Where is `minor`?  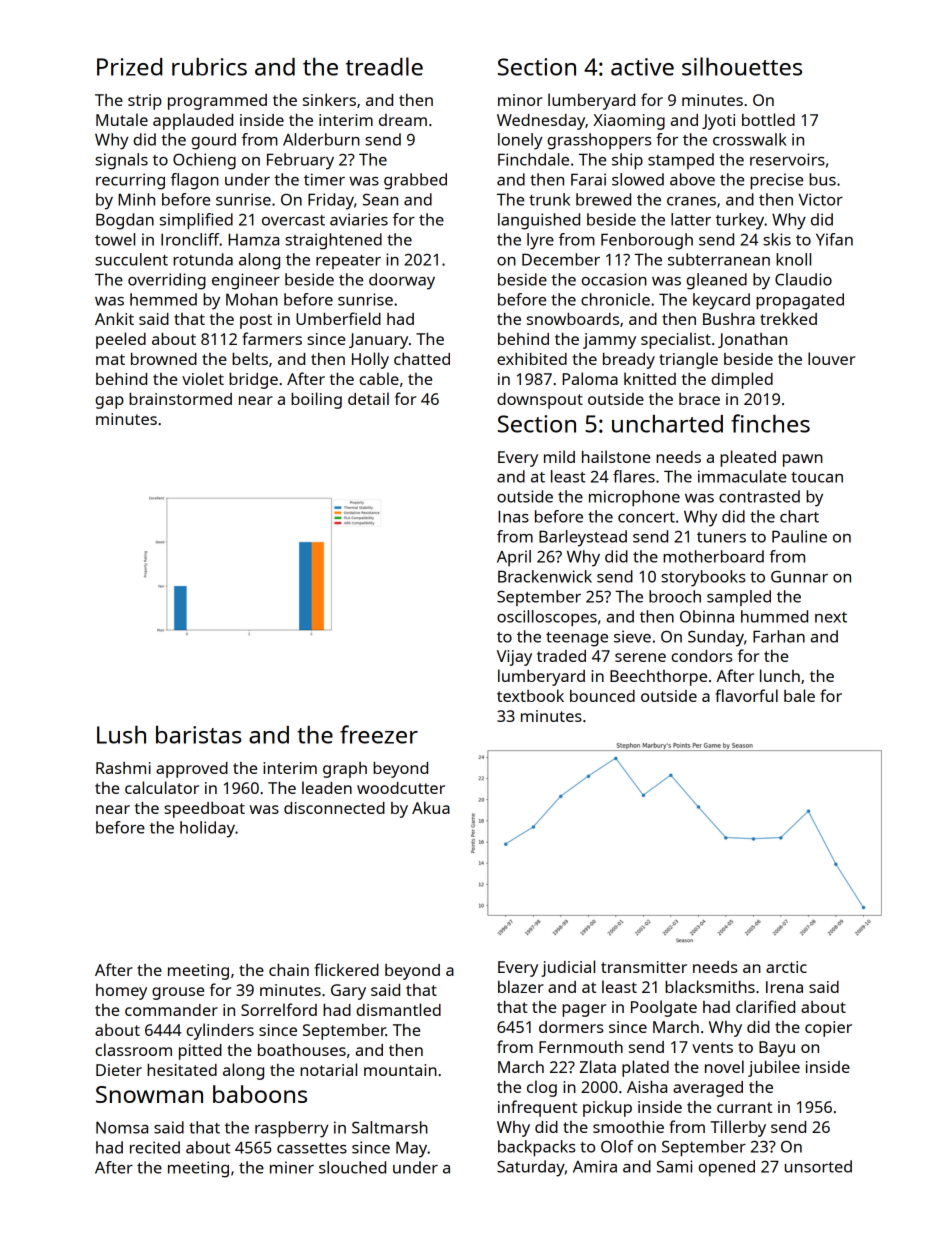
minor is located at coordinates (520, 100).
